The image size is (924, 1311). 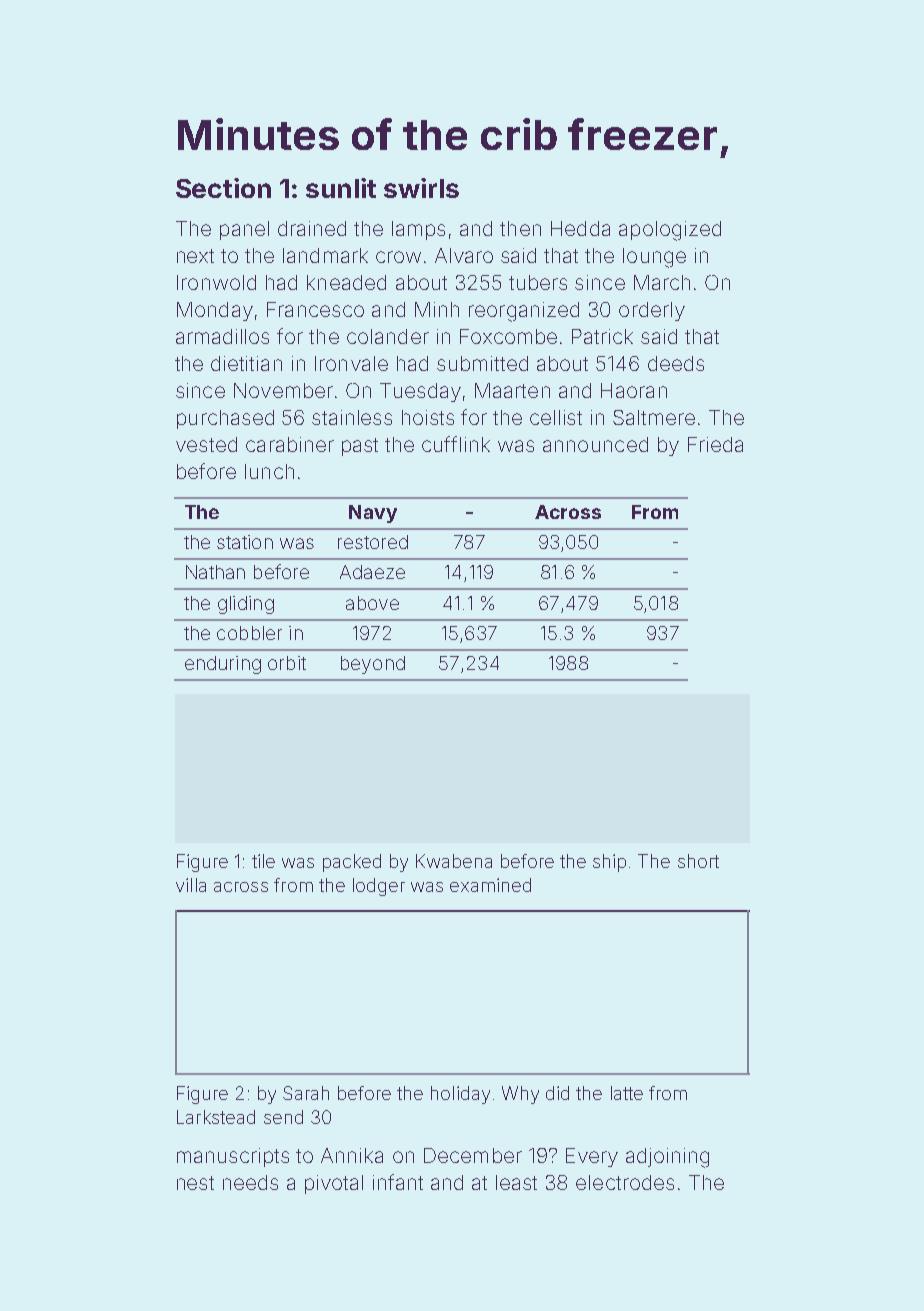 What do you see at coordinates (557, 1093) in the image?
I see `did` at bounding box center [557, 1093].
